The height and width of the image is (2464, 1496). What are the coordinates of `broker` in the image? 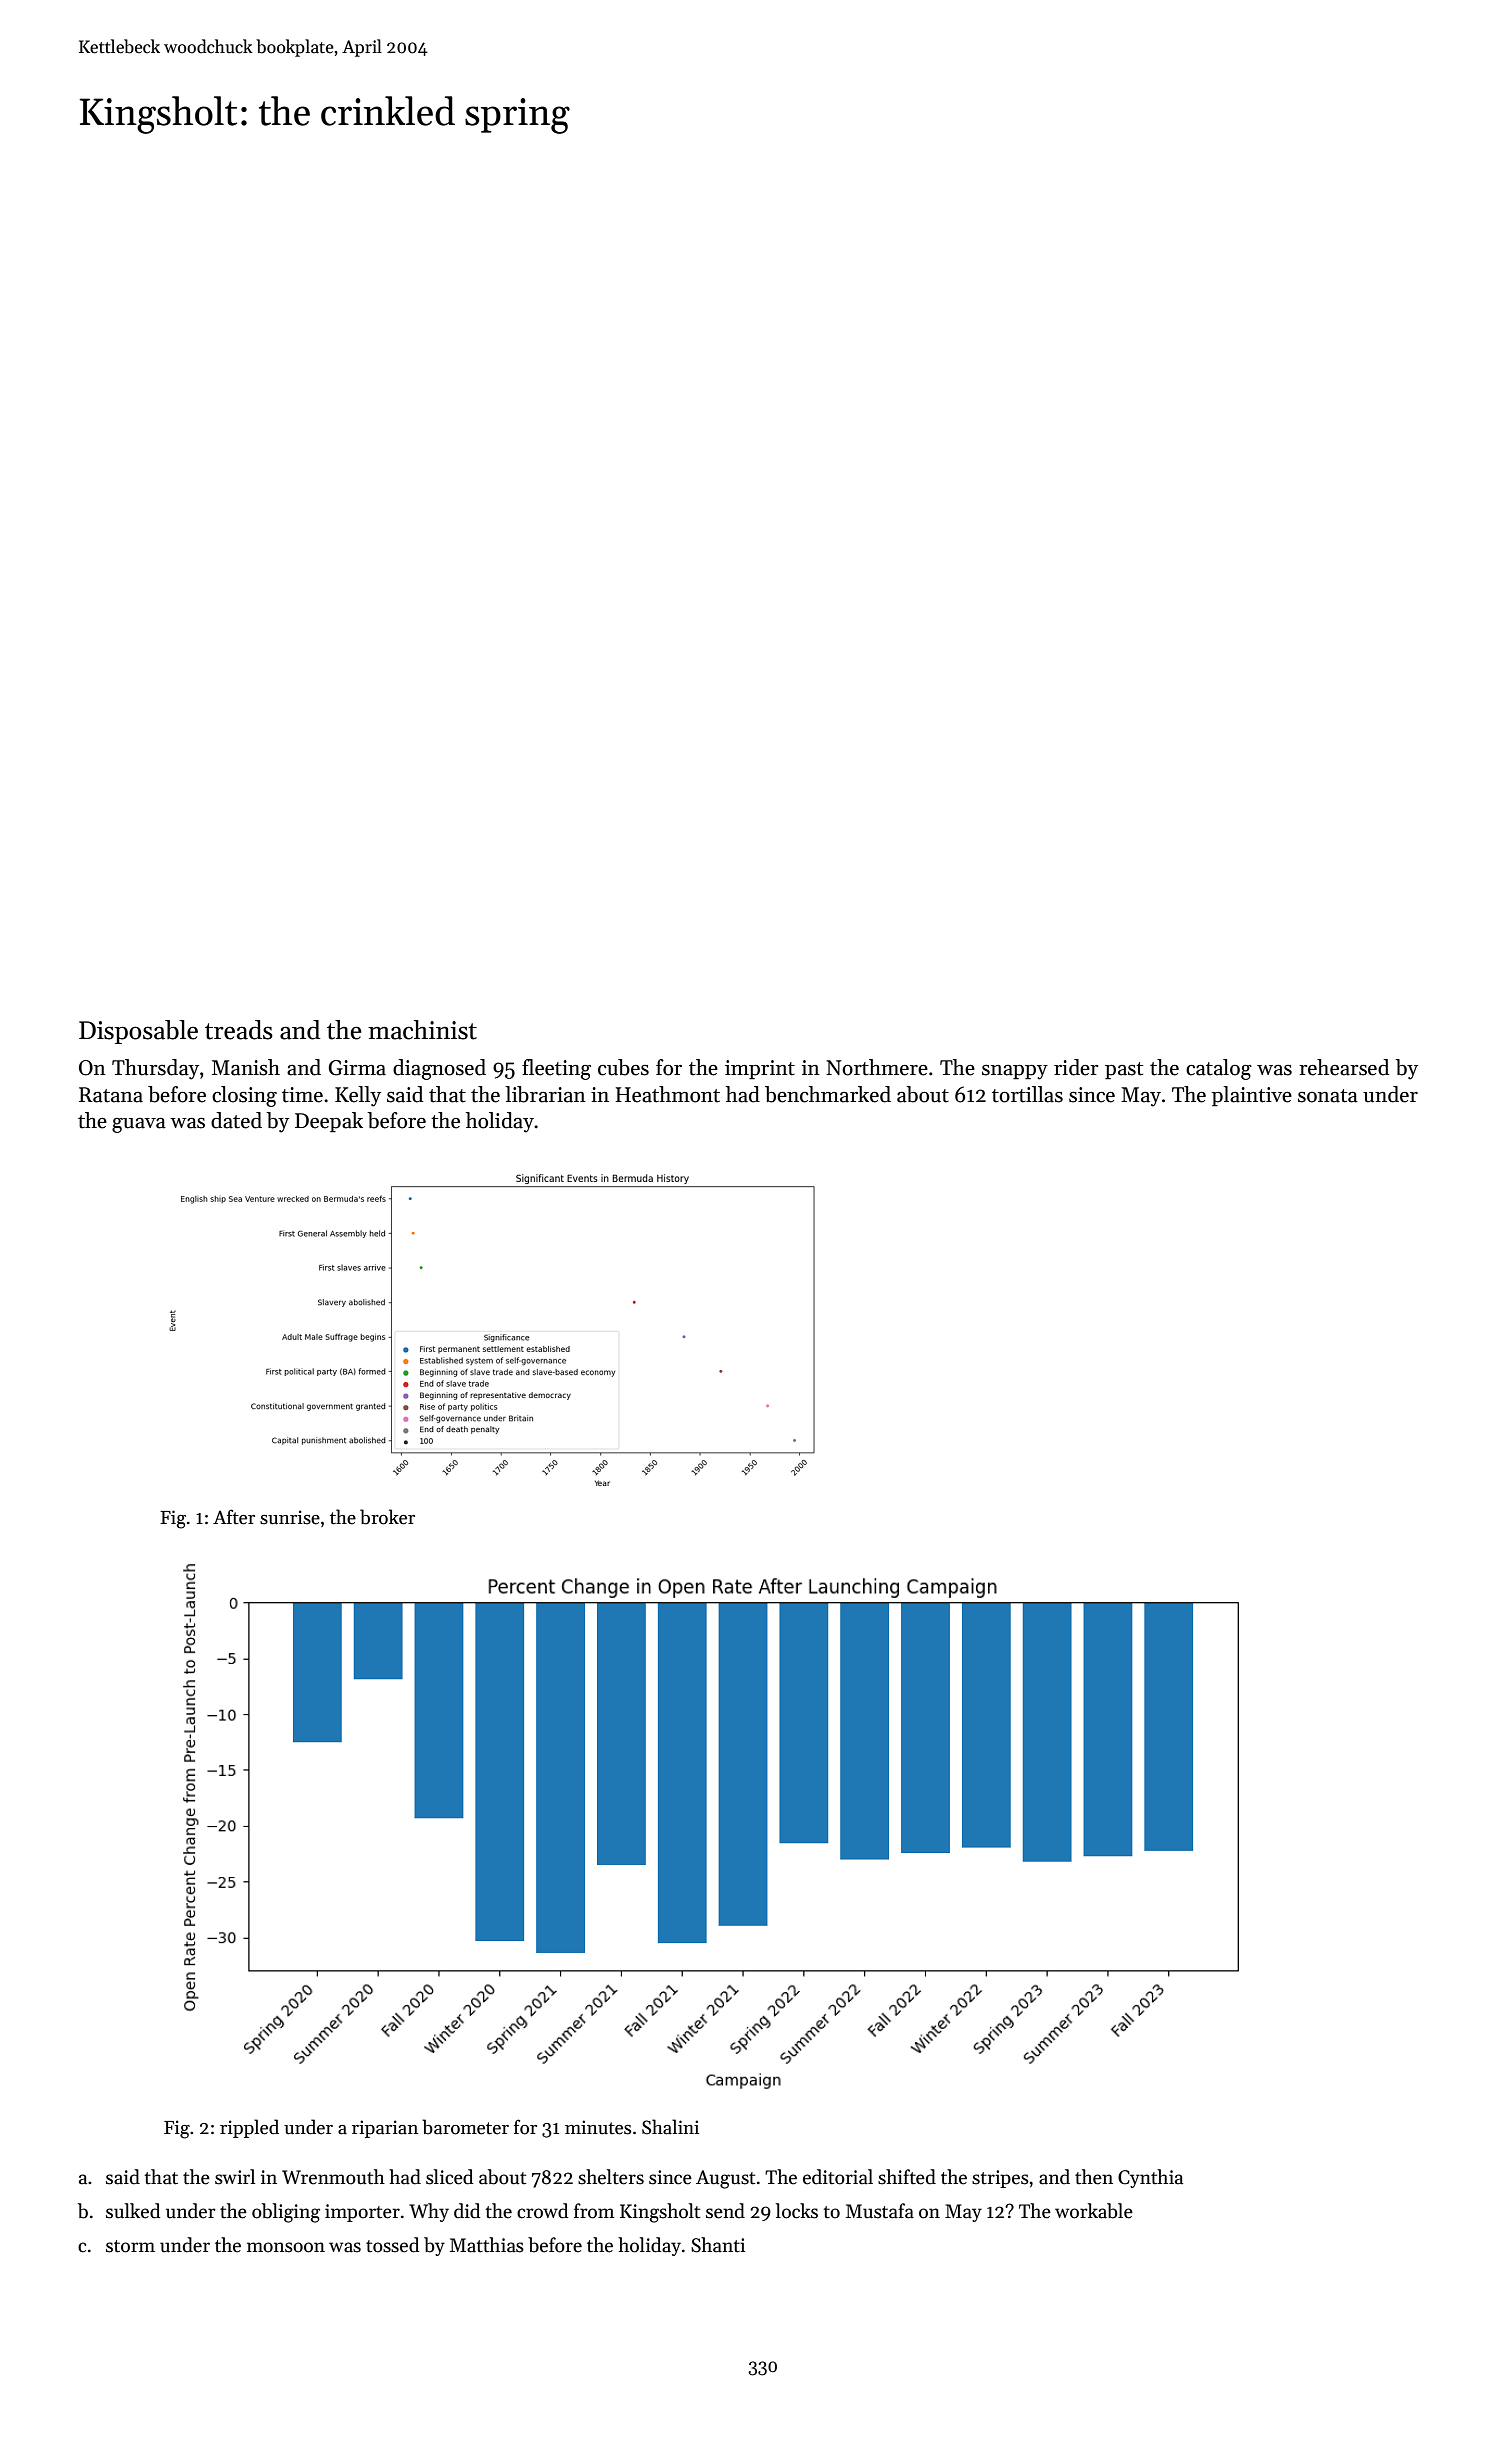 It's located at (387, 1517).
